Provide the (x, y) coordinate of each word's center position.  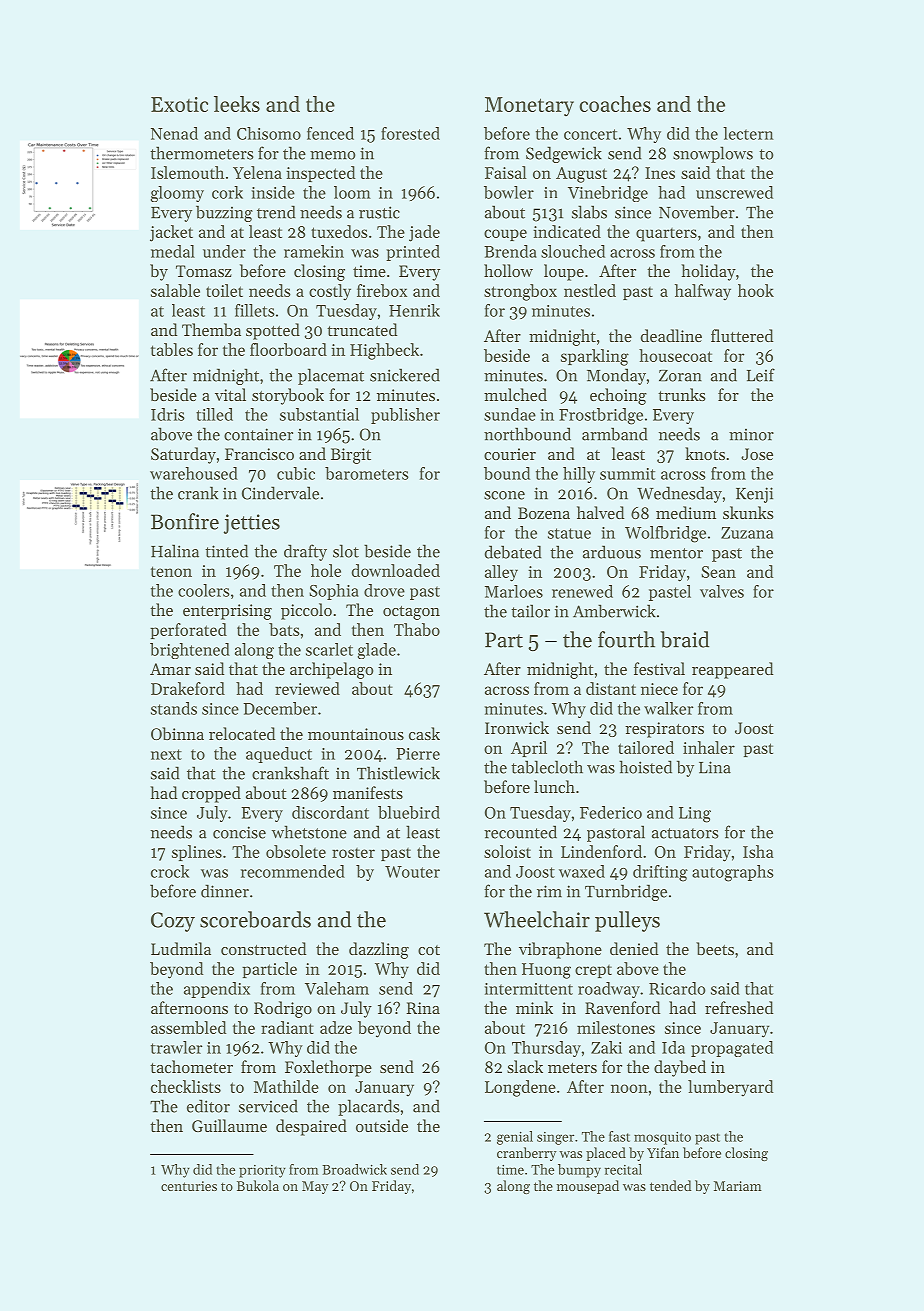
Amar (170, 669)
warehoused (194, 473)
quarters (666, 235)
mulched (515, 394)
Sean (718, 572)
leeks (237, 104)
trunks (682, 394)
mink (534, 1007)
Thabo (417, 629)
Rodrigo (283, 1009)
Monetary (529, 107)
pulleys (627, 921)
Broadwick (354, 1169)
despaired (311, 1127)
